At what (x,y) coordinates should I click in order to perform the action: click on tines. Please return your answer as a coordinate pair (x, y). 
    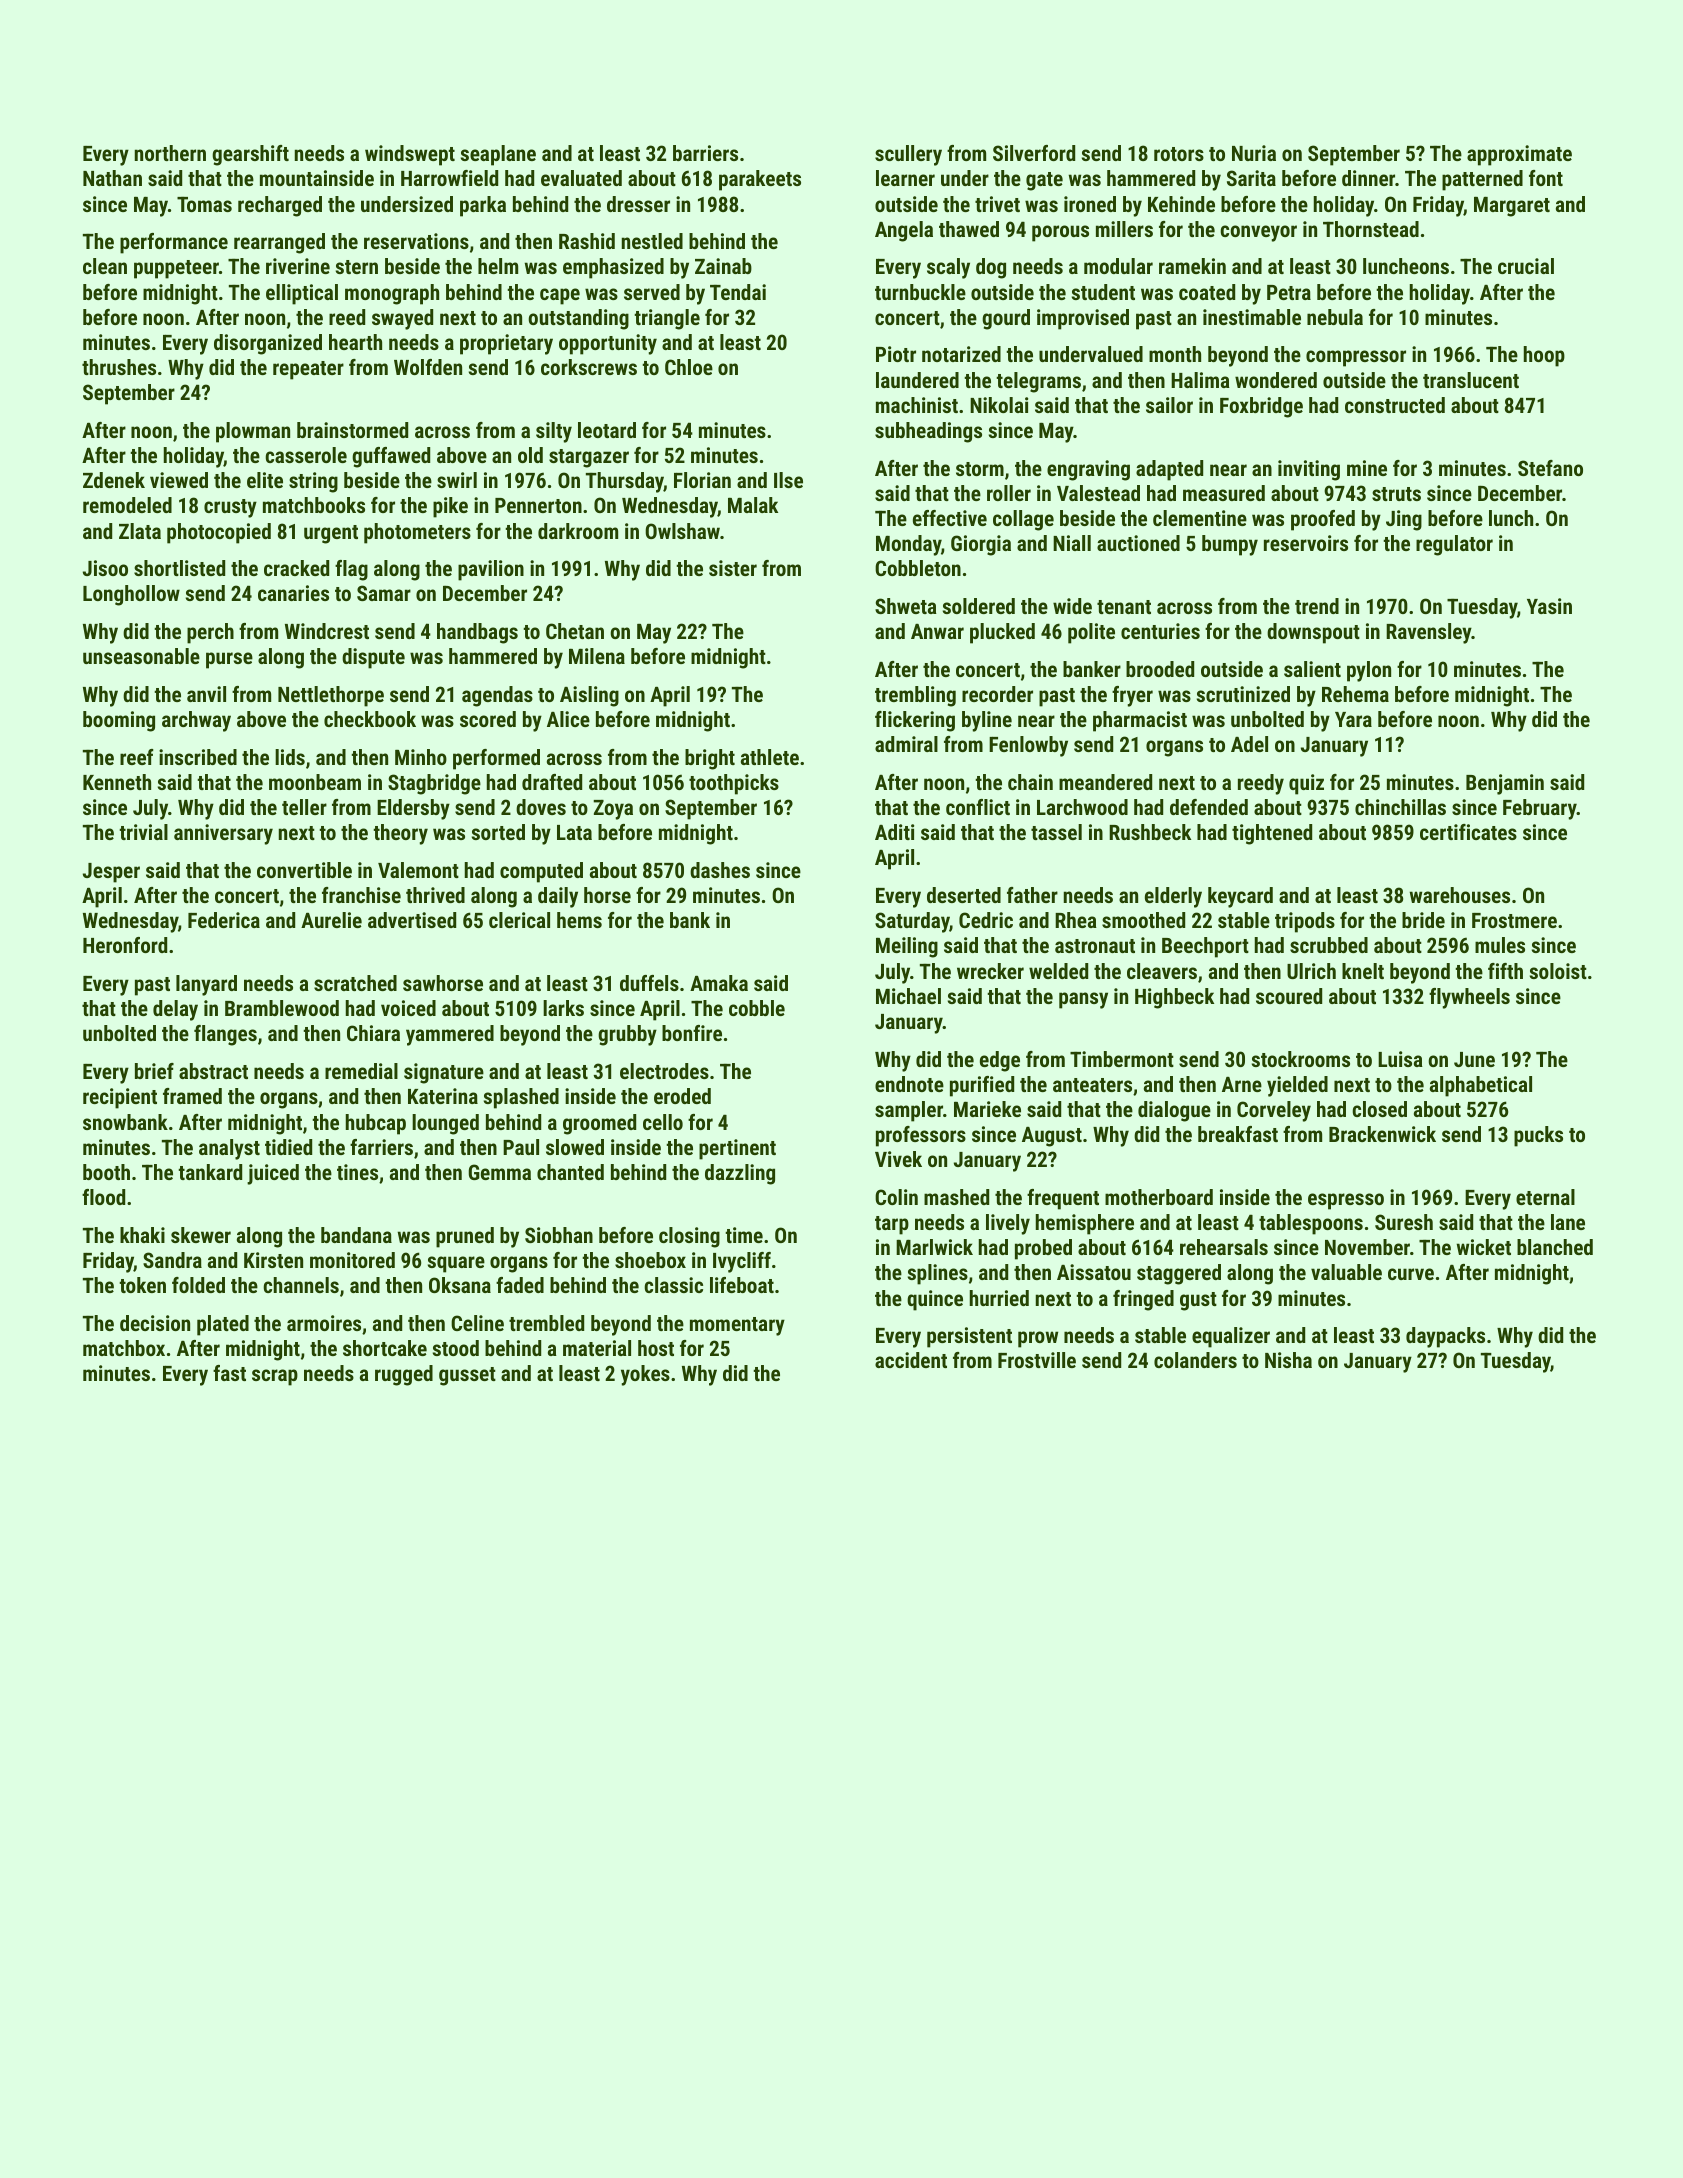
    Looking at the image, I should click on (357, 1172).
